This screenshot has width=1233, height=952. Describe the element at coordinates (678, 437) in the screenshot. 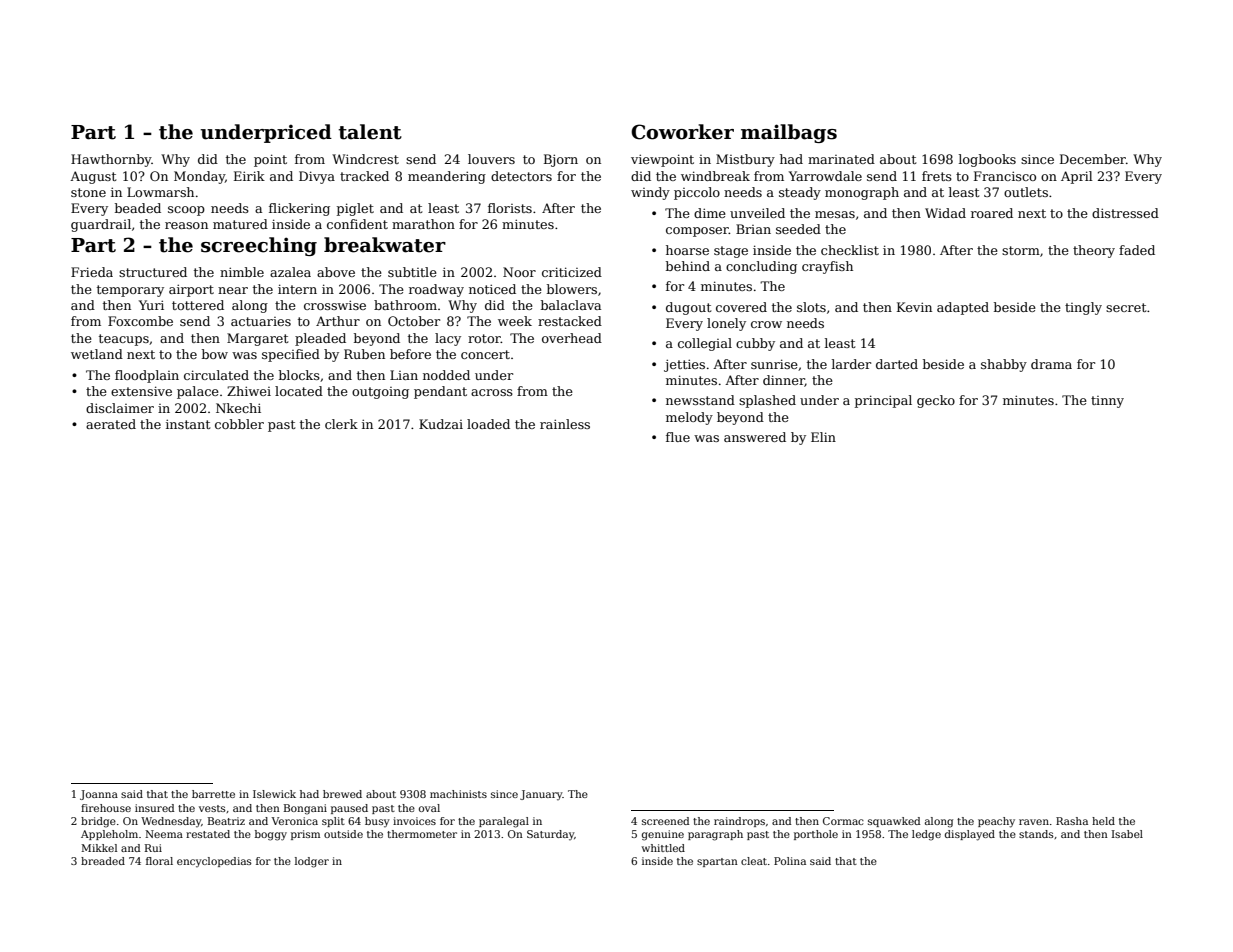

I see `flue` at that location.
